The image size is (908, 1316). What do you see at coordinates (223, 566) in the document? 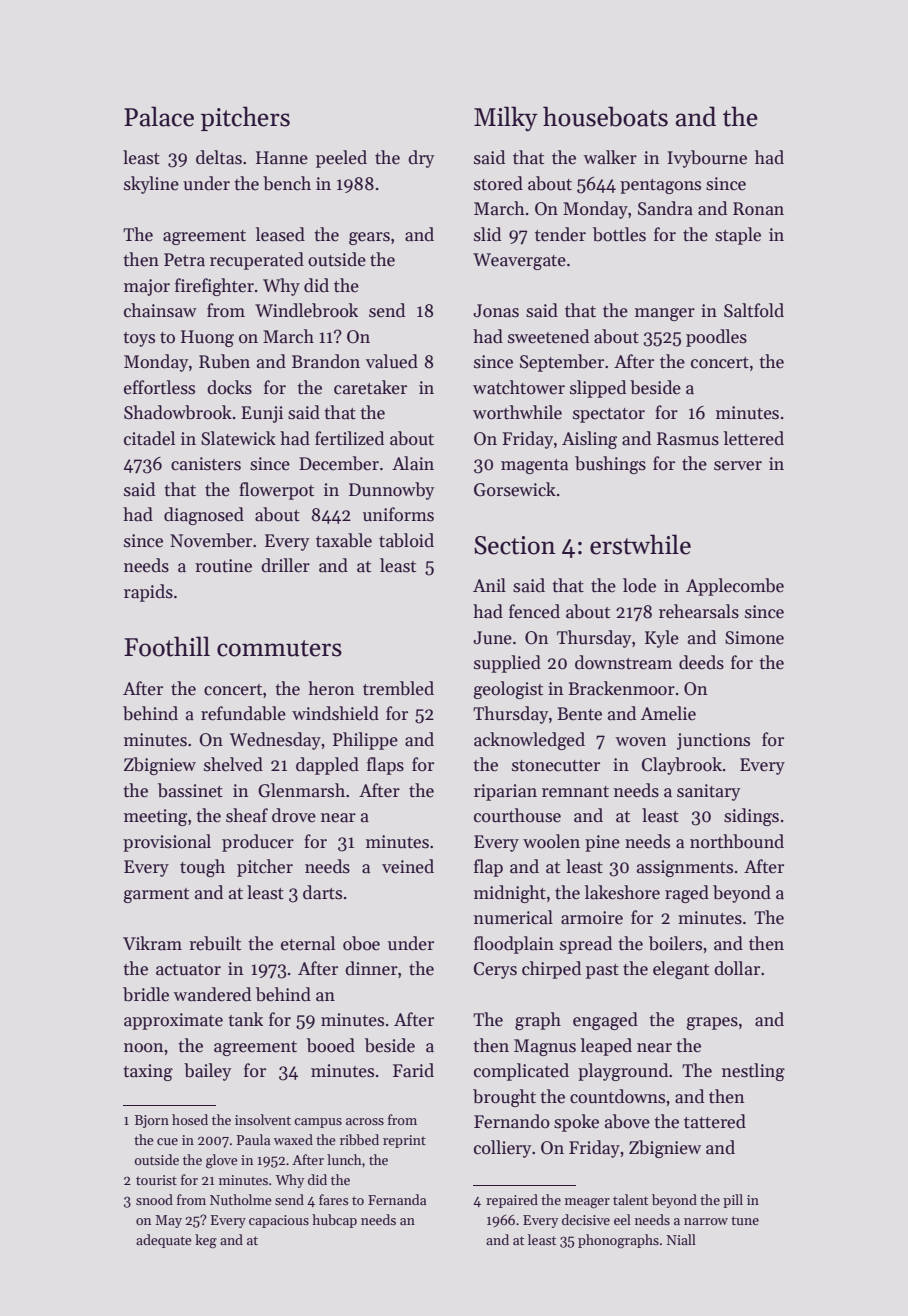
I see `routine` at bounding box center [223, 566].
